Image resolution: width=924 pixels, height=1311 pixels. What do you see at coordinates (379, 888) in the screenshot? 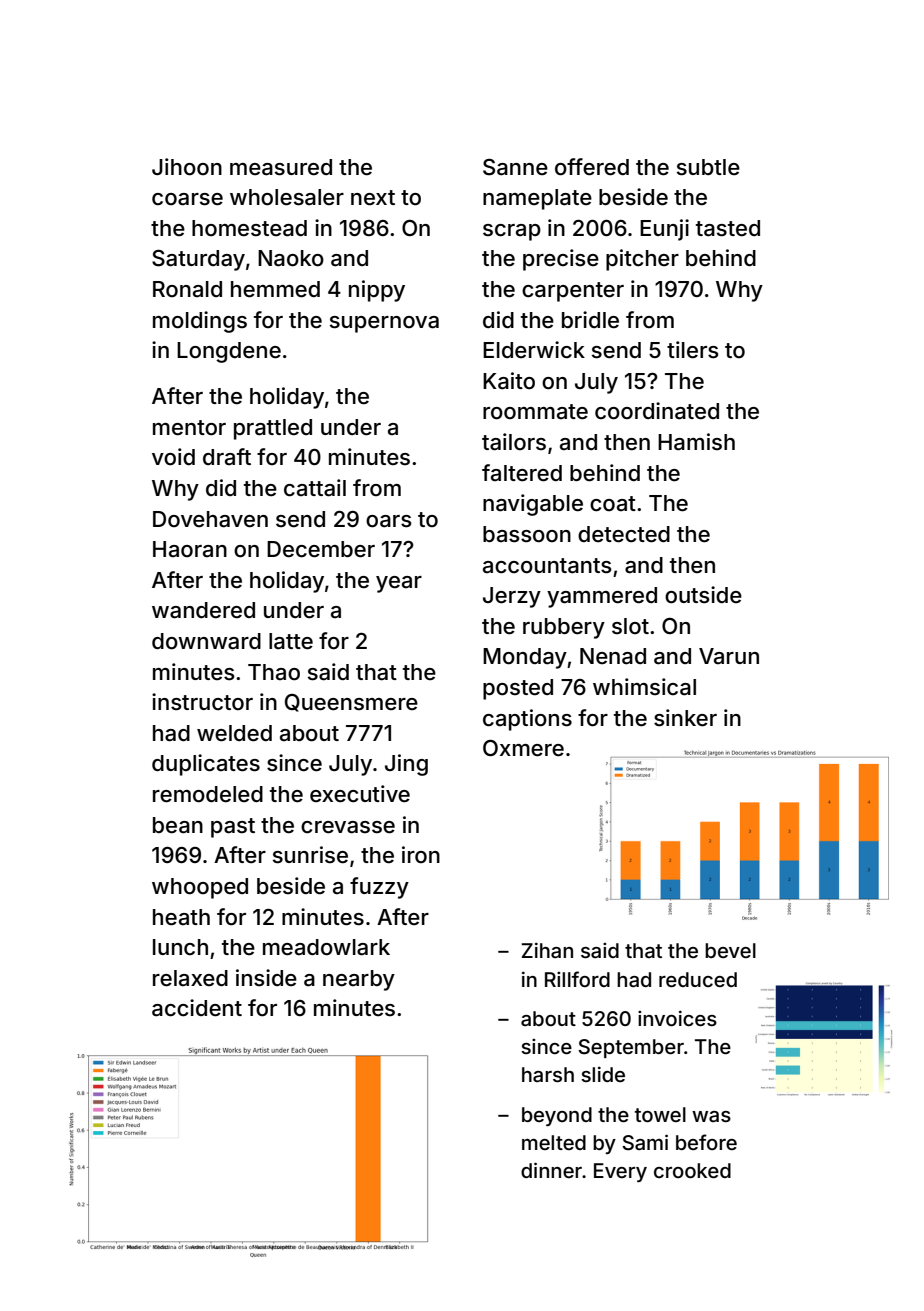
I see `fuzzy` at bounding box center [379, 888].
